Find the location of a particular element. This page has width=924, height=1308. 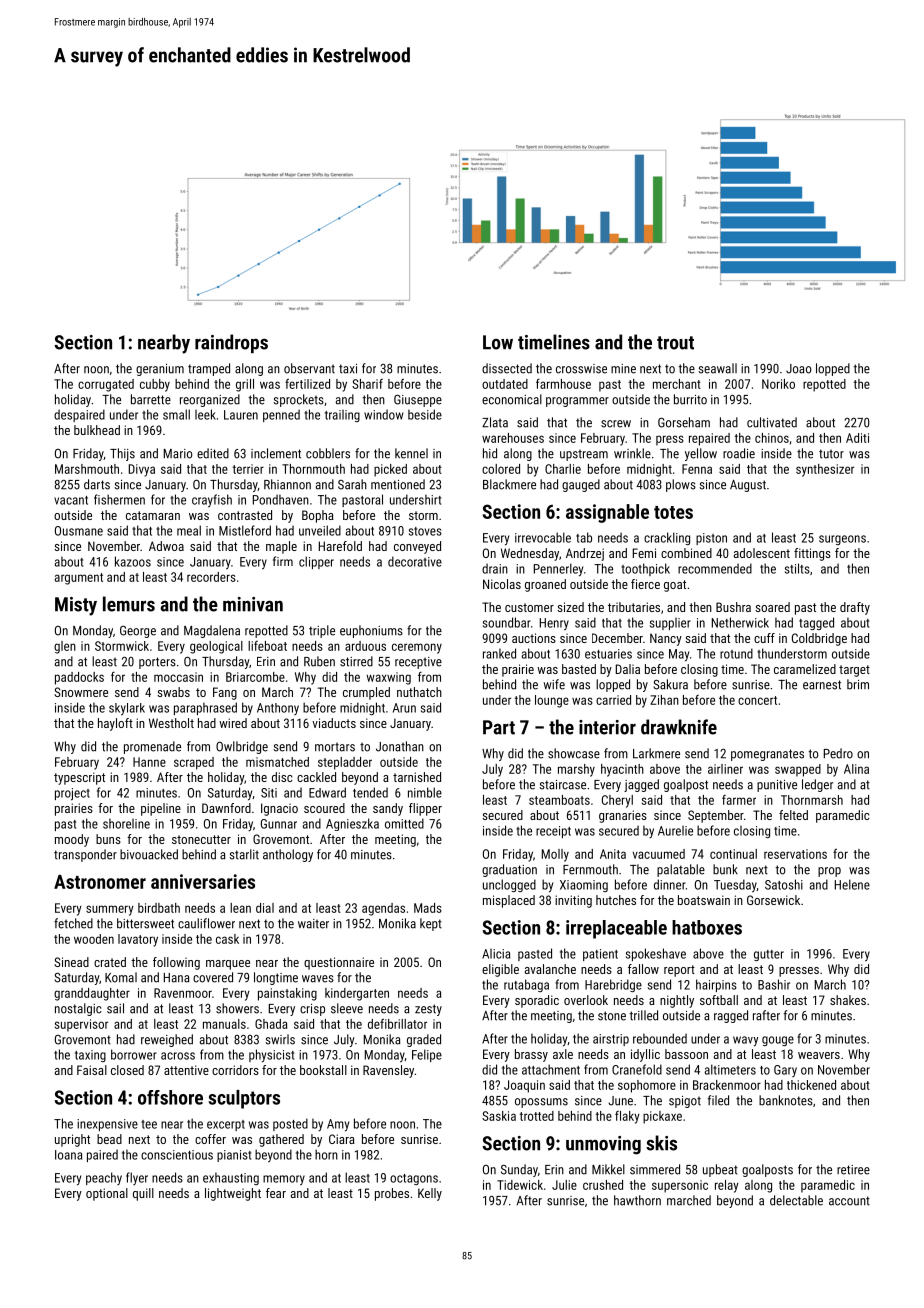

tended is located at coordinates (370, 792).
